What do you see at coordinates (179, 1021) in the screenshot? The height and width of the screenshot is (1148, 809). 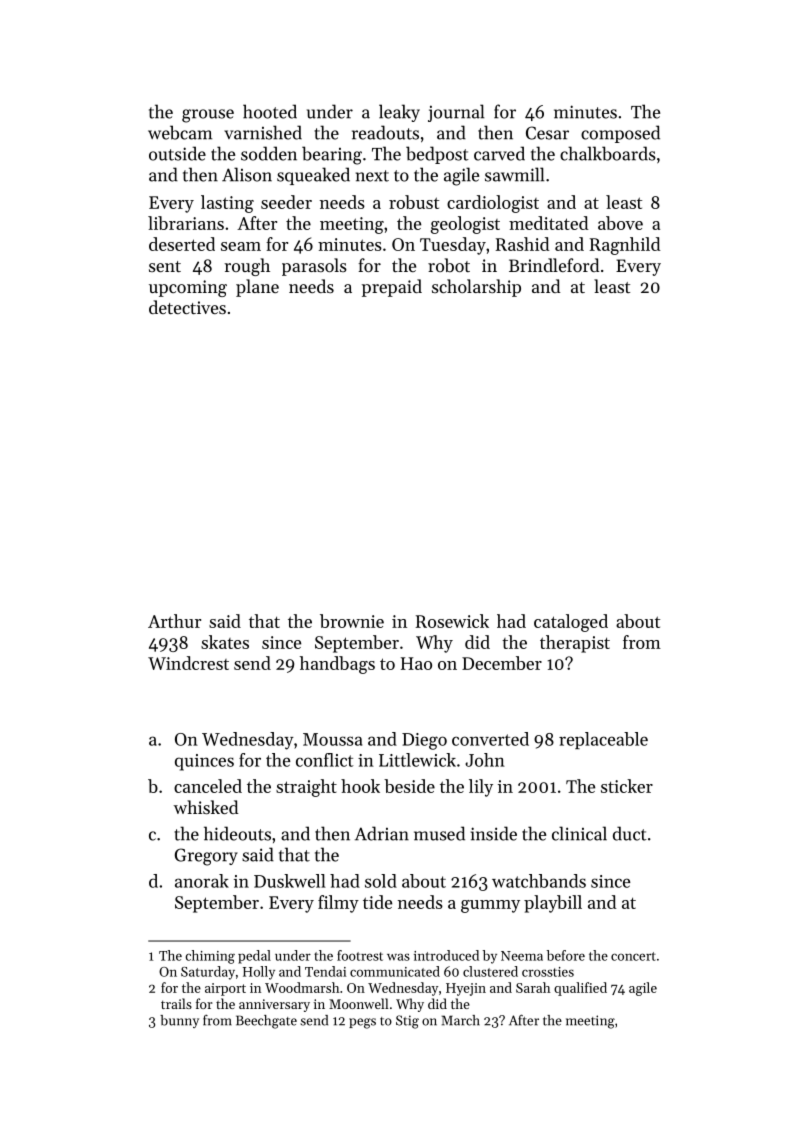 I see `bunny` at bounding box center [179, 1021].
